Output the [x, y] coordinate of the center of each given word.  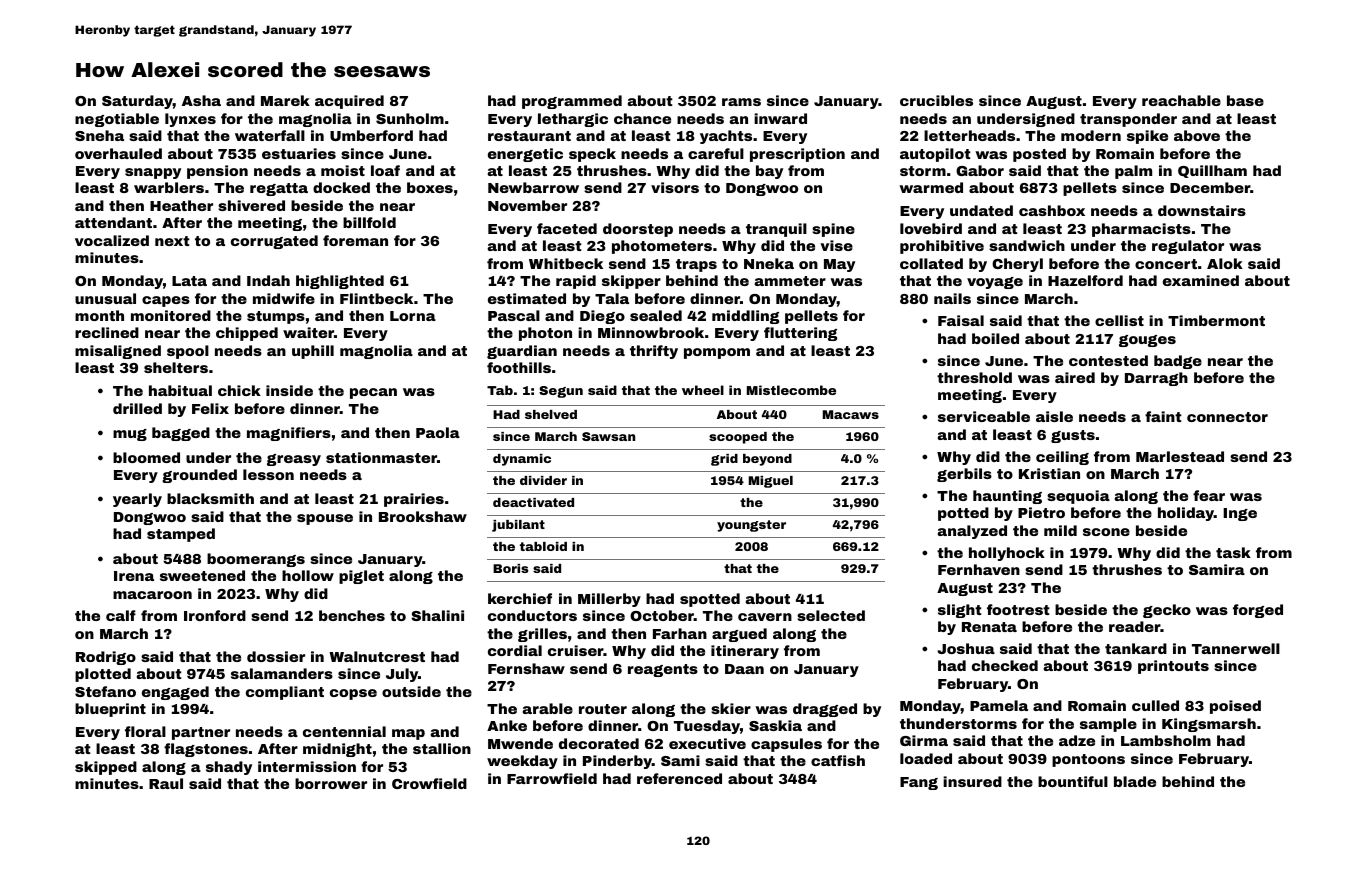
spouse [325, 519]
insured [972, 781]
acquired [349, 102]
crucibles [936, 100]
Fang [919, 783]
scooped [738, 438]
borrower [331, 783]
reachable [1181, 100]
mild [1060, 530]
